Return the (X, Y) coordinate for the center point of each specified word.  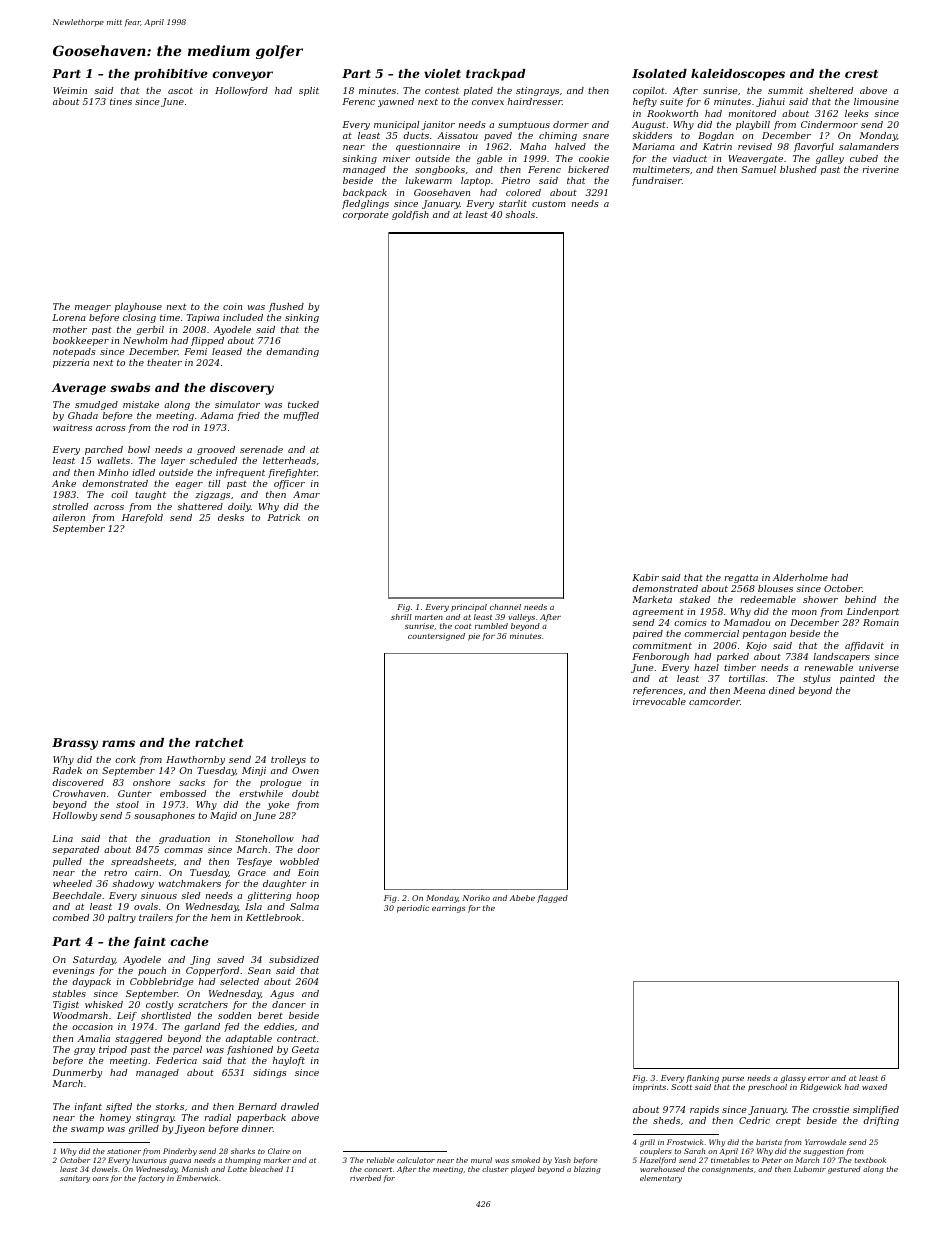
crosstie (831, 1109)
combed (71, 917)
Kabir (645, 577)
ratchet (219, 742)
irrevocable (659, 701)
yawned (396, 102)
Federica (176, 1060)
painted (857, 679)
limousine (876, 101)
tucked (303, 404)
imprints (649, 1088)
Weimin (70, 90)
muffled (301, 416)
